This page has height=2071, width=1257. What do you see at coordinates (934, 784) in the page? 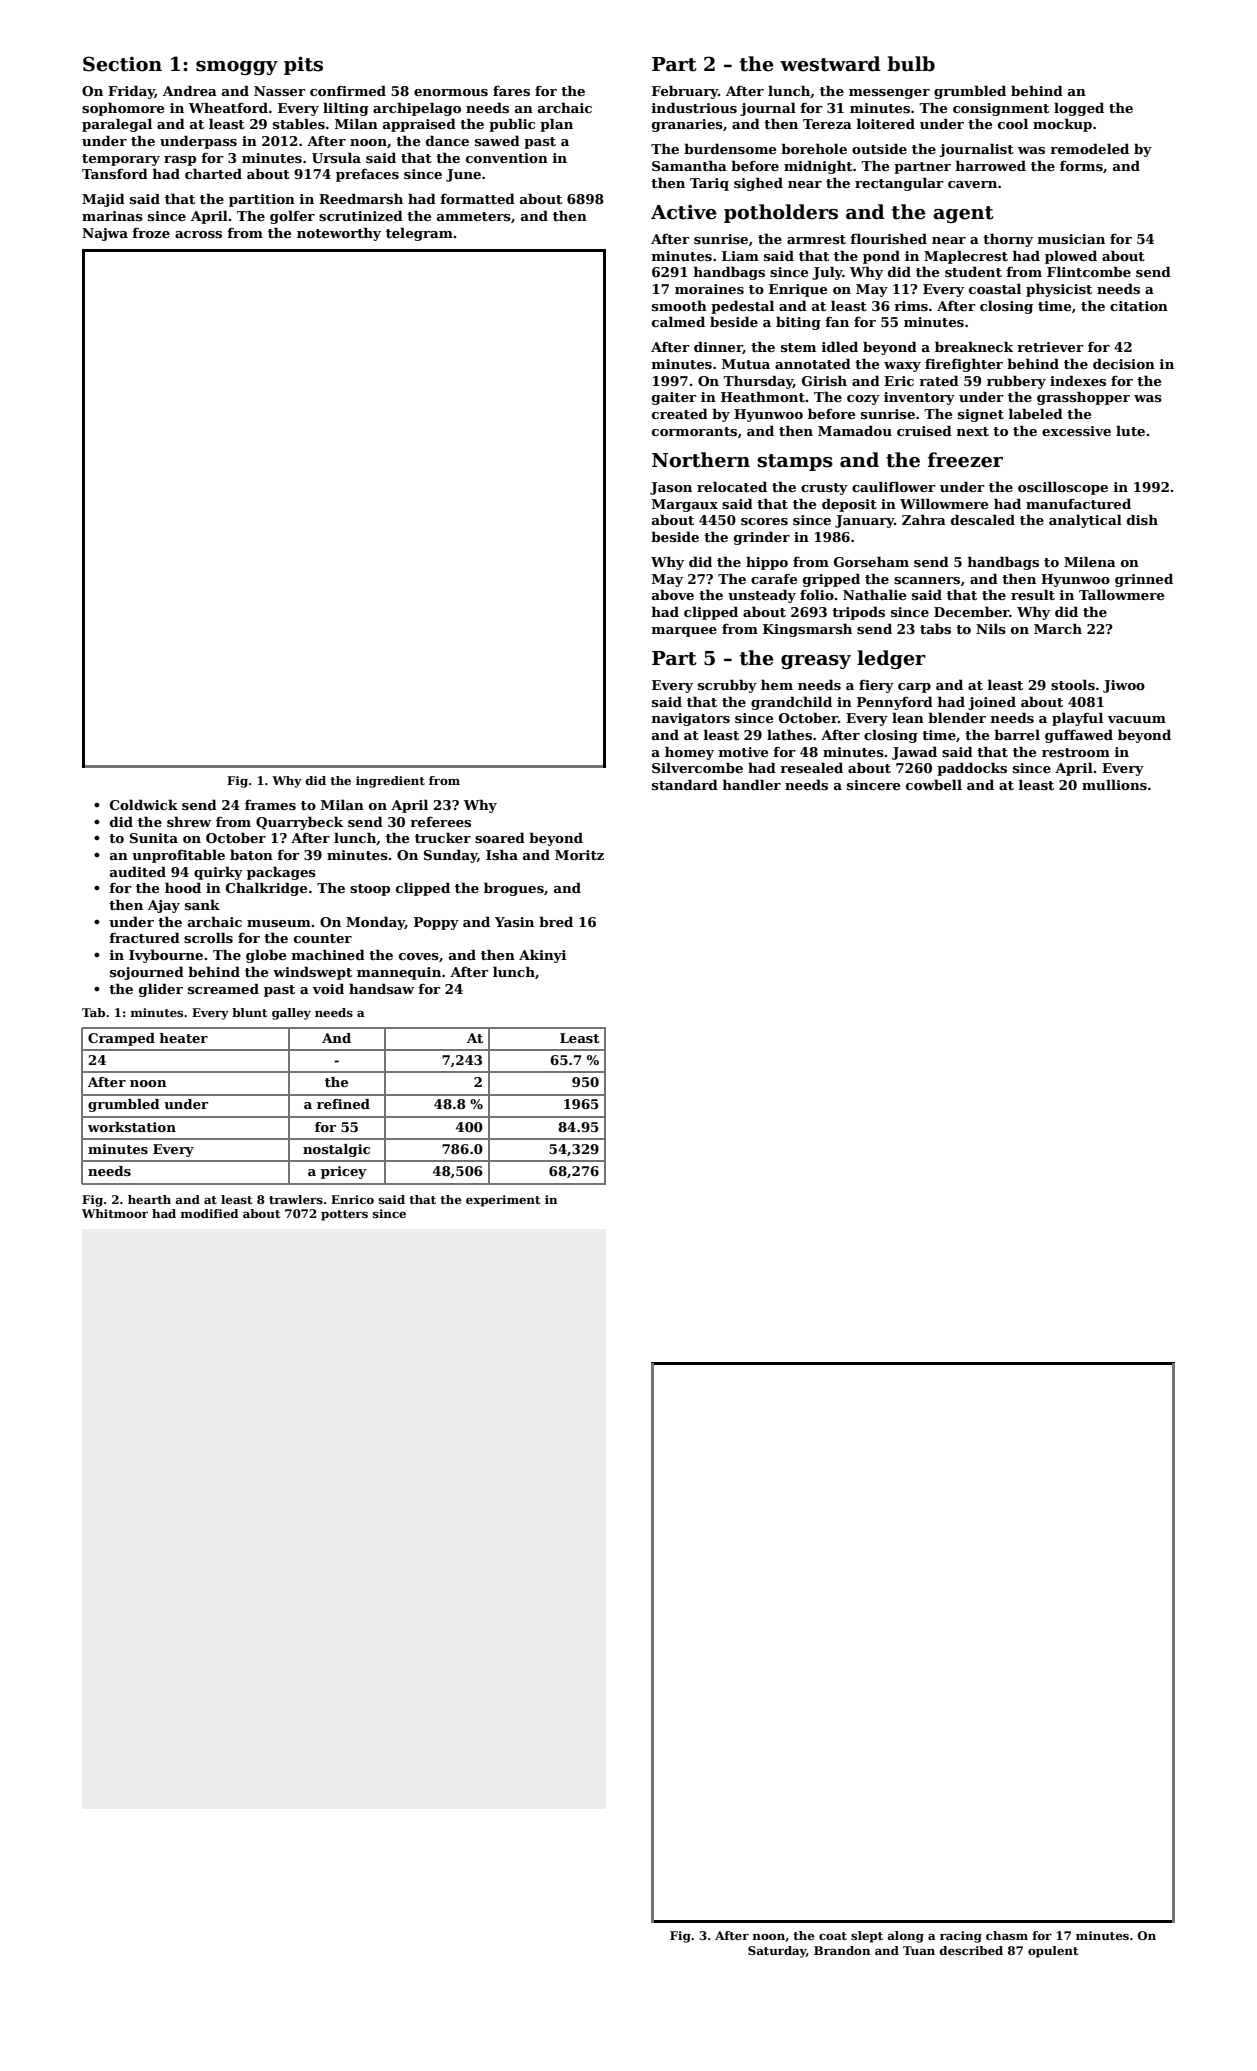
I see `cowbell` at bounding box center [934, 784].
